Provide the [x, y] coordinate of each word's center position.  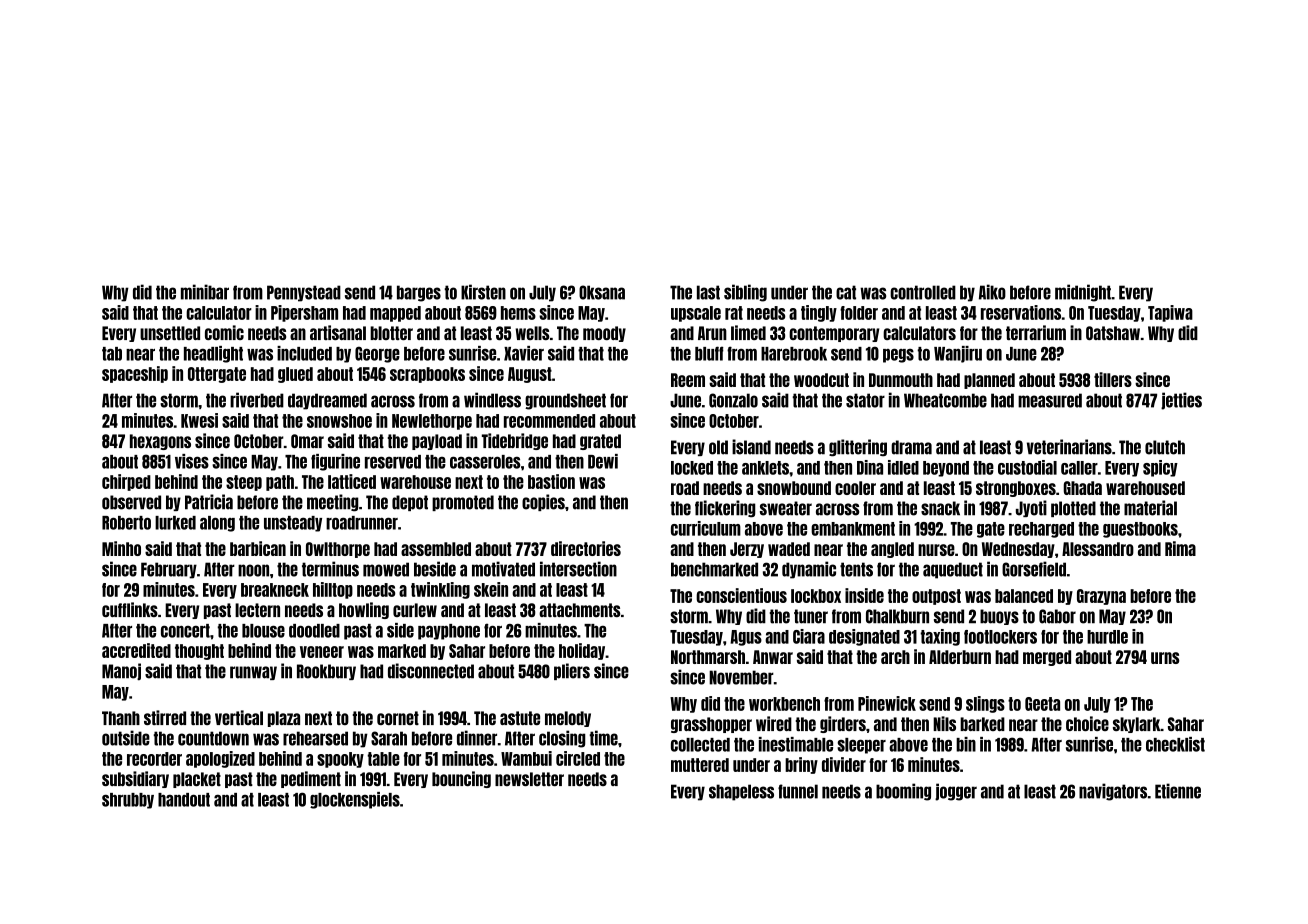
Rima [1180, 548]
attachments [579, 610]
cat [846, 292]
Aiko [992, 292]
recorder [154, 759]
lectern [257, 610]
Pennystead [304, 293]
